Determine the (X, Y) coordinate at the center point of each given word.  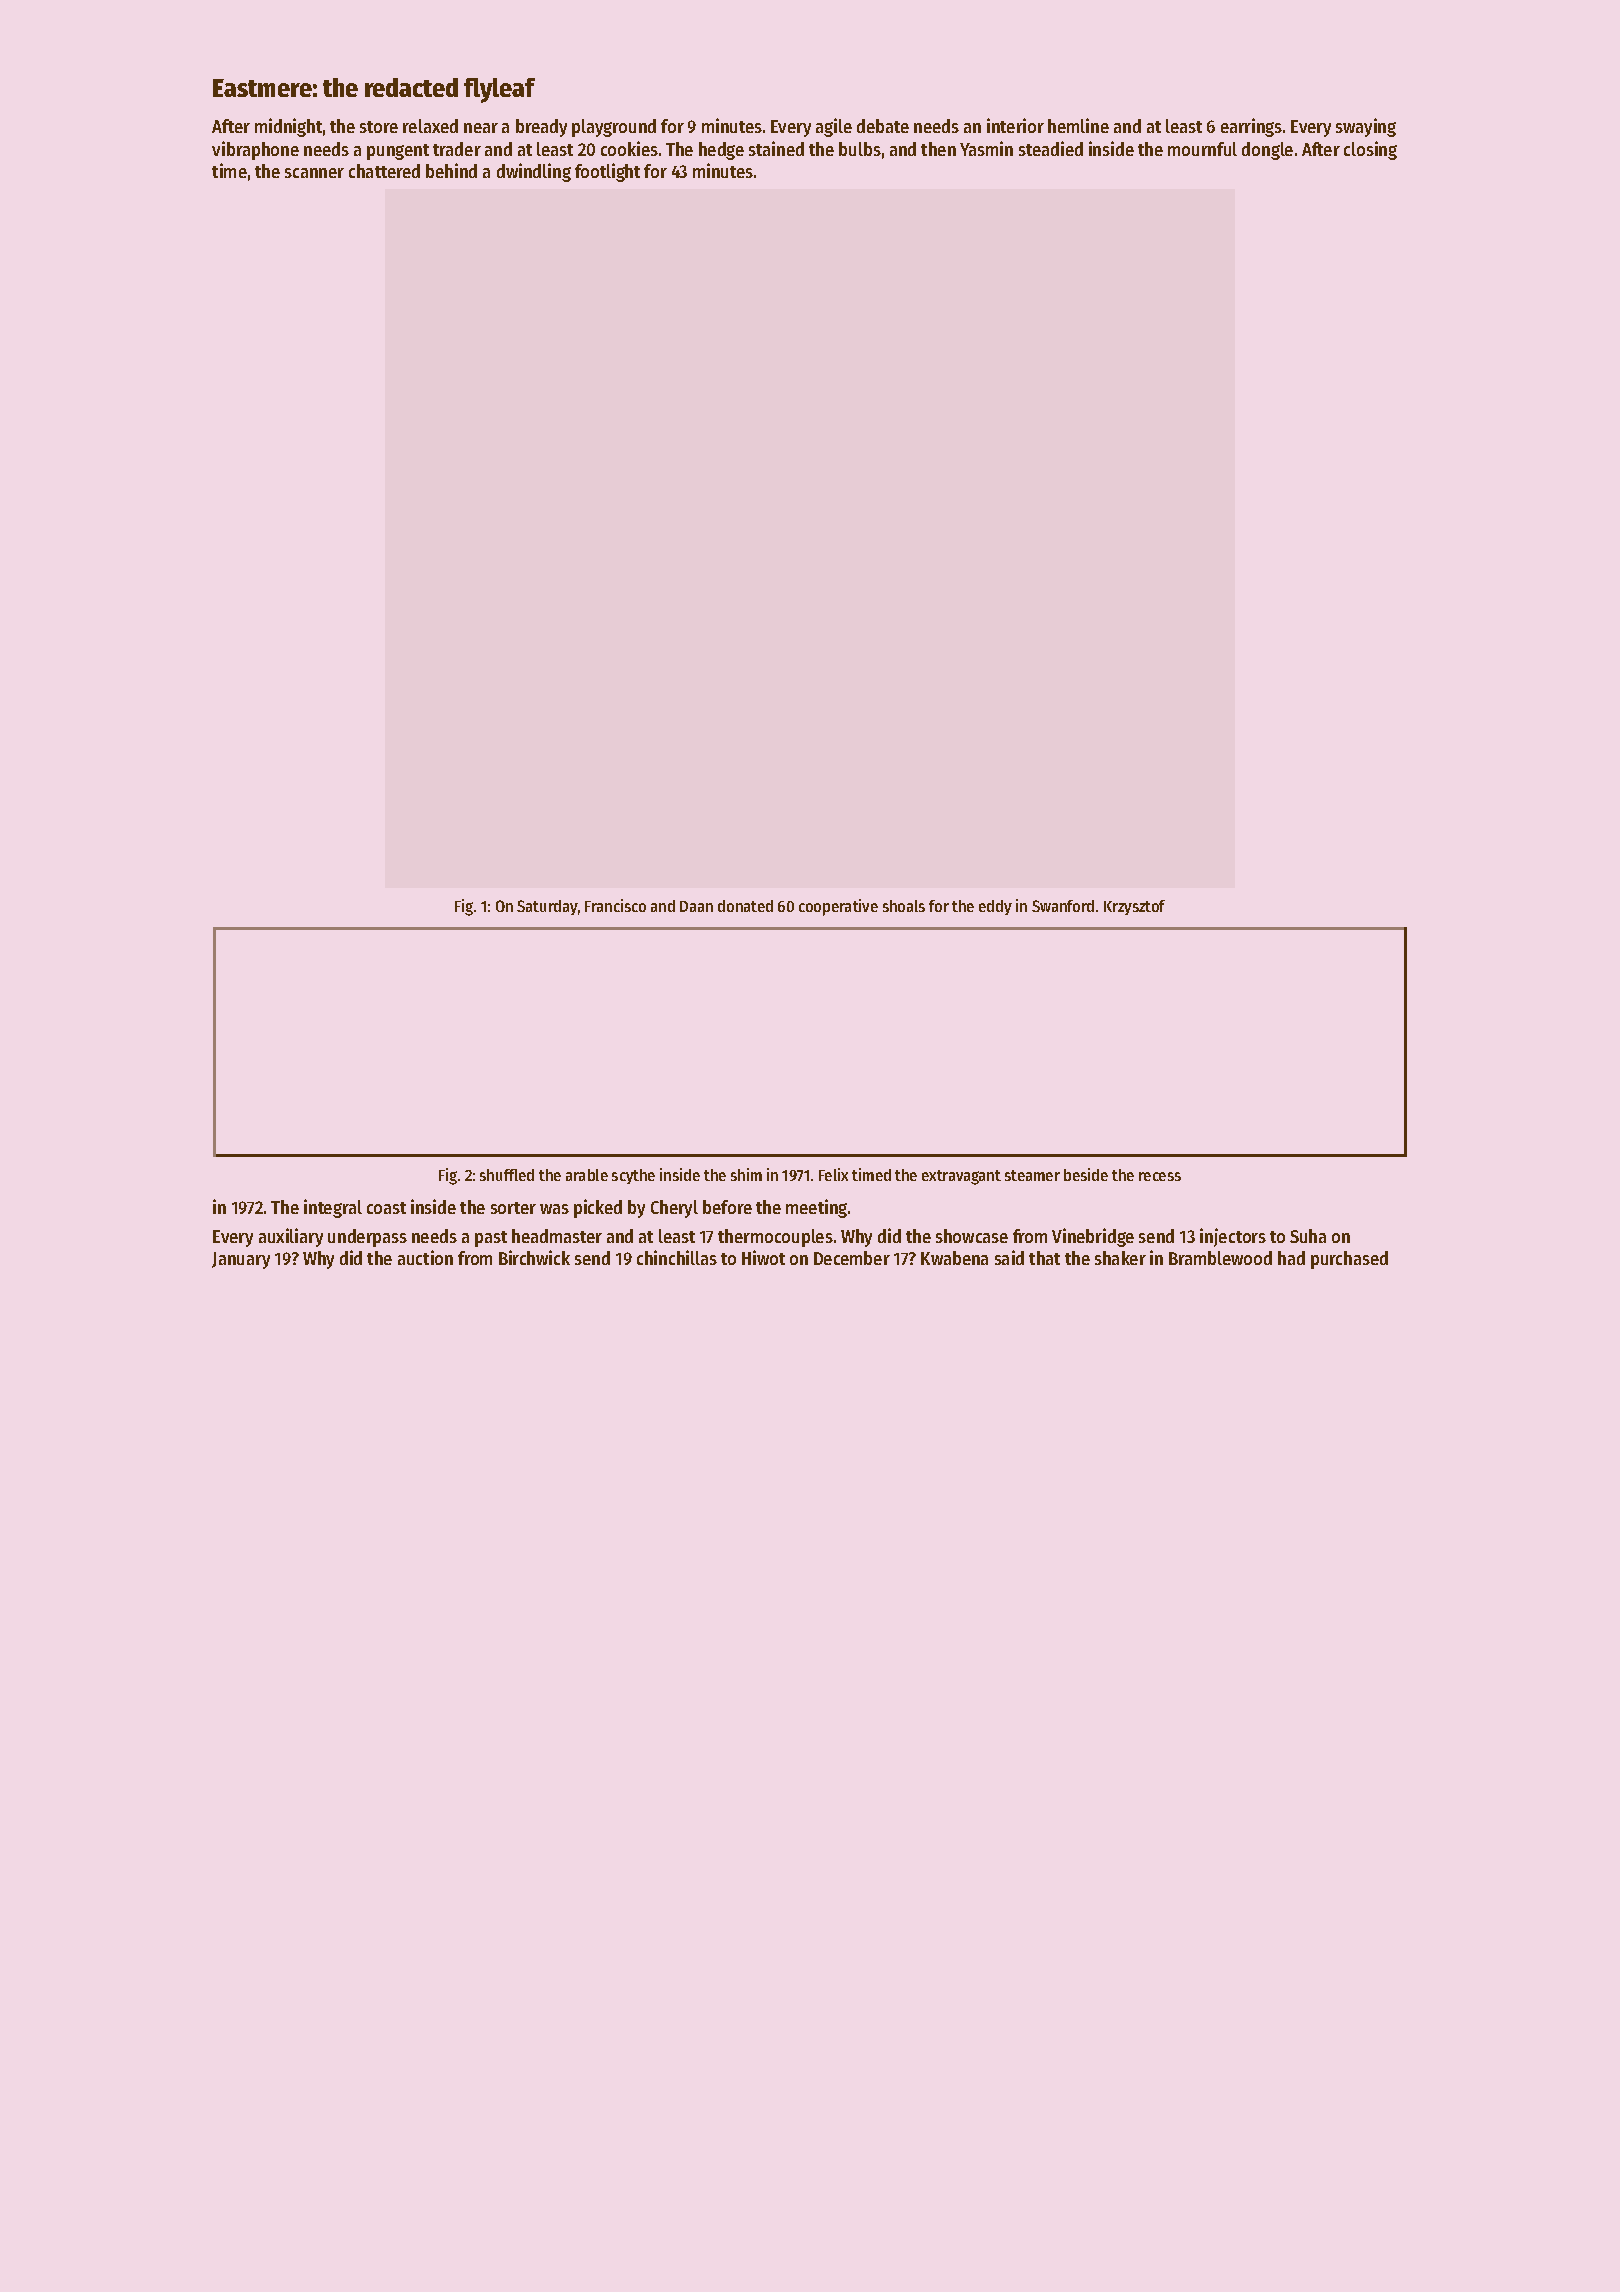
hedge (721, 151)
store (379, 127)
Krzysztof (1134, 907)
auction (425, 1257)
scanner (314, 173)
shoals (904, 906)
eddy (995, 907)
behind (451, 170)
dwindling (534, 172)
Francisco (615, 905)
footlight (607, 172)
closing (1370, 150)
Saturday (547, 907)
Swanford (1063, 906)
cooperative (838, 907)
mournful (1202, 149)
